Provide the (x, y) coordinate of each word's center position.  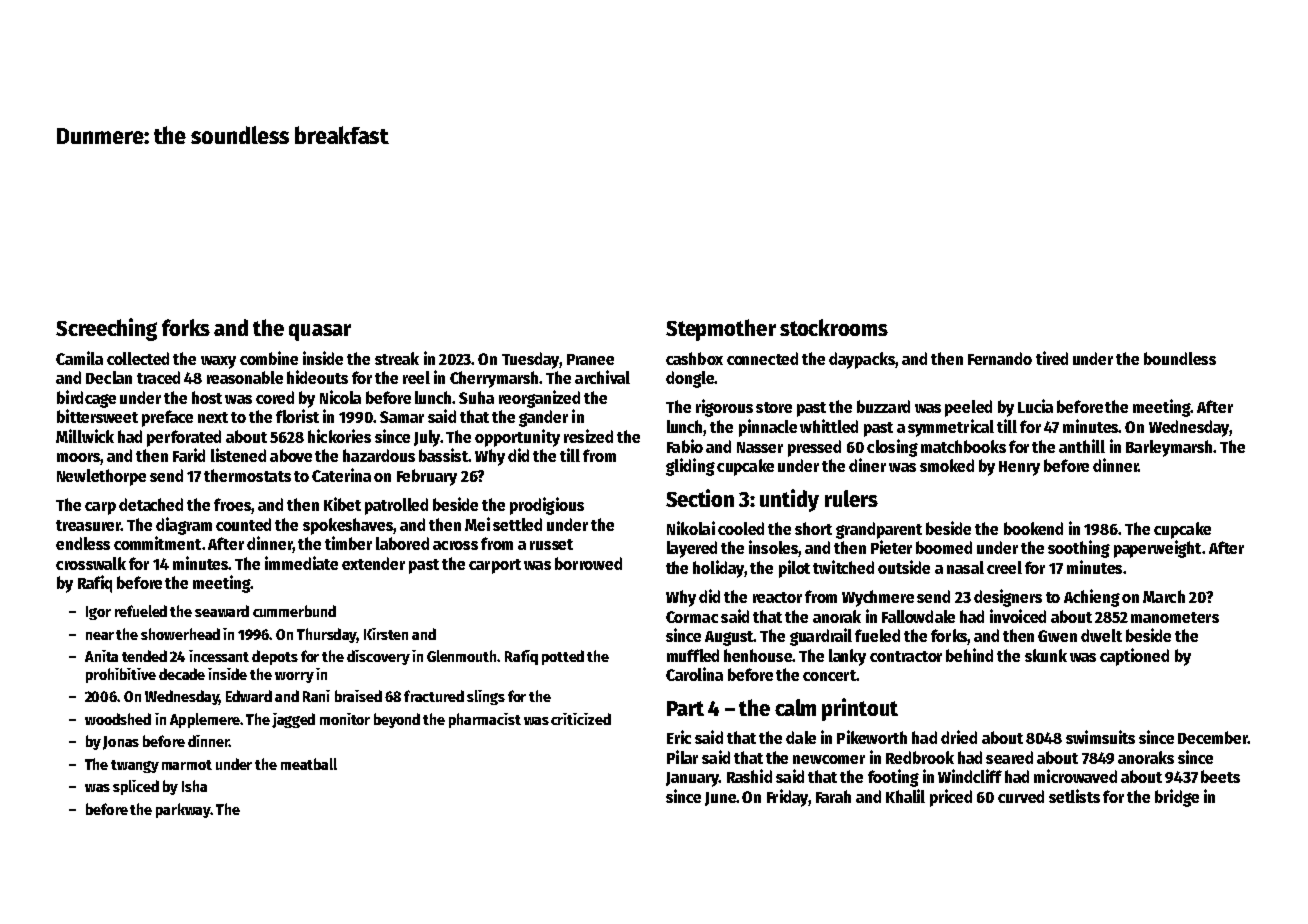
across (455, 545)
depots (275, 657)
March (1164, 596)
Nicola (340, 397)
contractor (906, 656)
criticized (581, 719)
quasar (320, 332)
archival (602, 377)
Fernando (1000, 358)
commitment (157, 543)
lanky (847, 657)
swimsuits (1100, 737)
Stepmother (721, 330)
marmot (187, 765)
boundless (1180, 358)
